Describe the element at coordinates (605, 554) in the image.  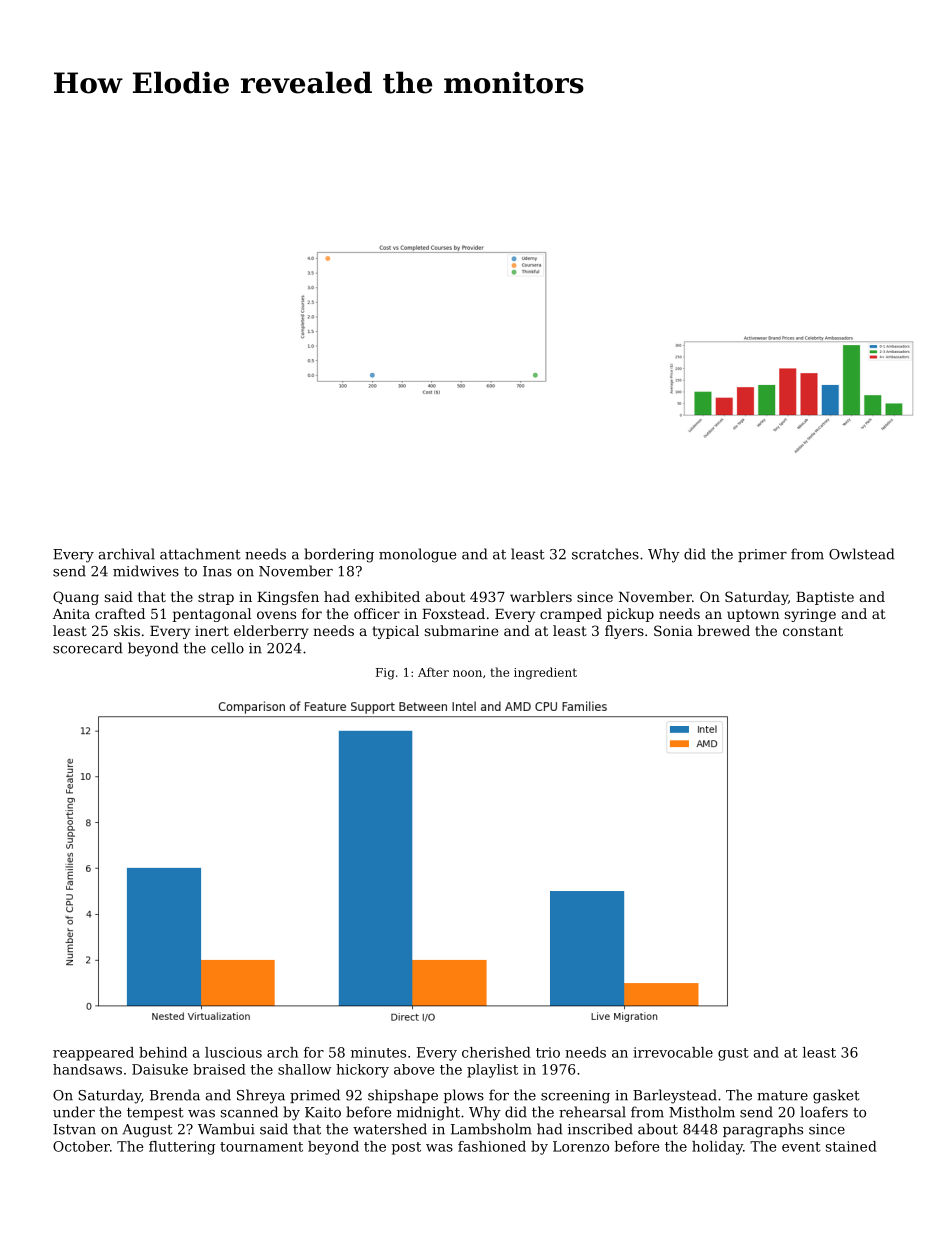
I see `scratches` at that location.
